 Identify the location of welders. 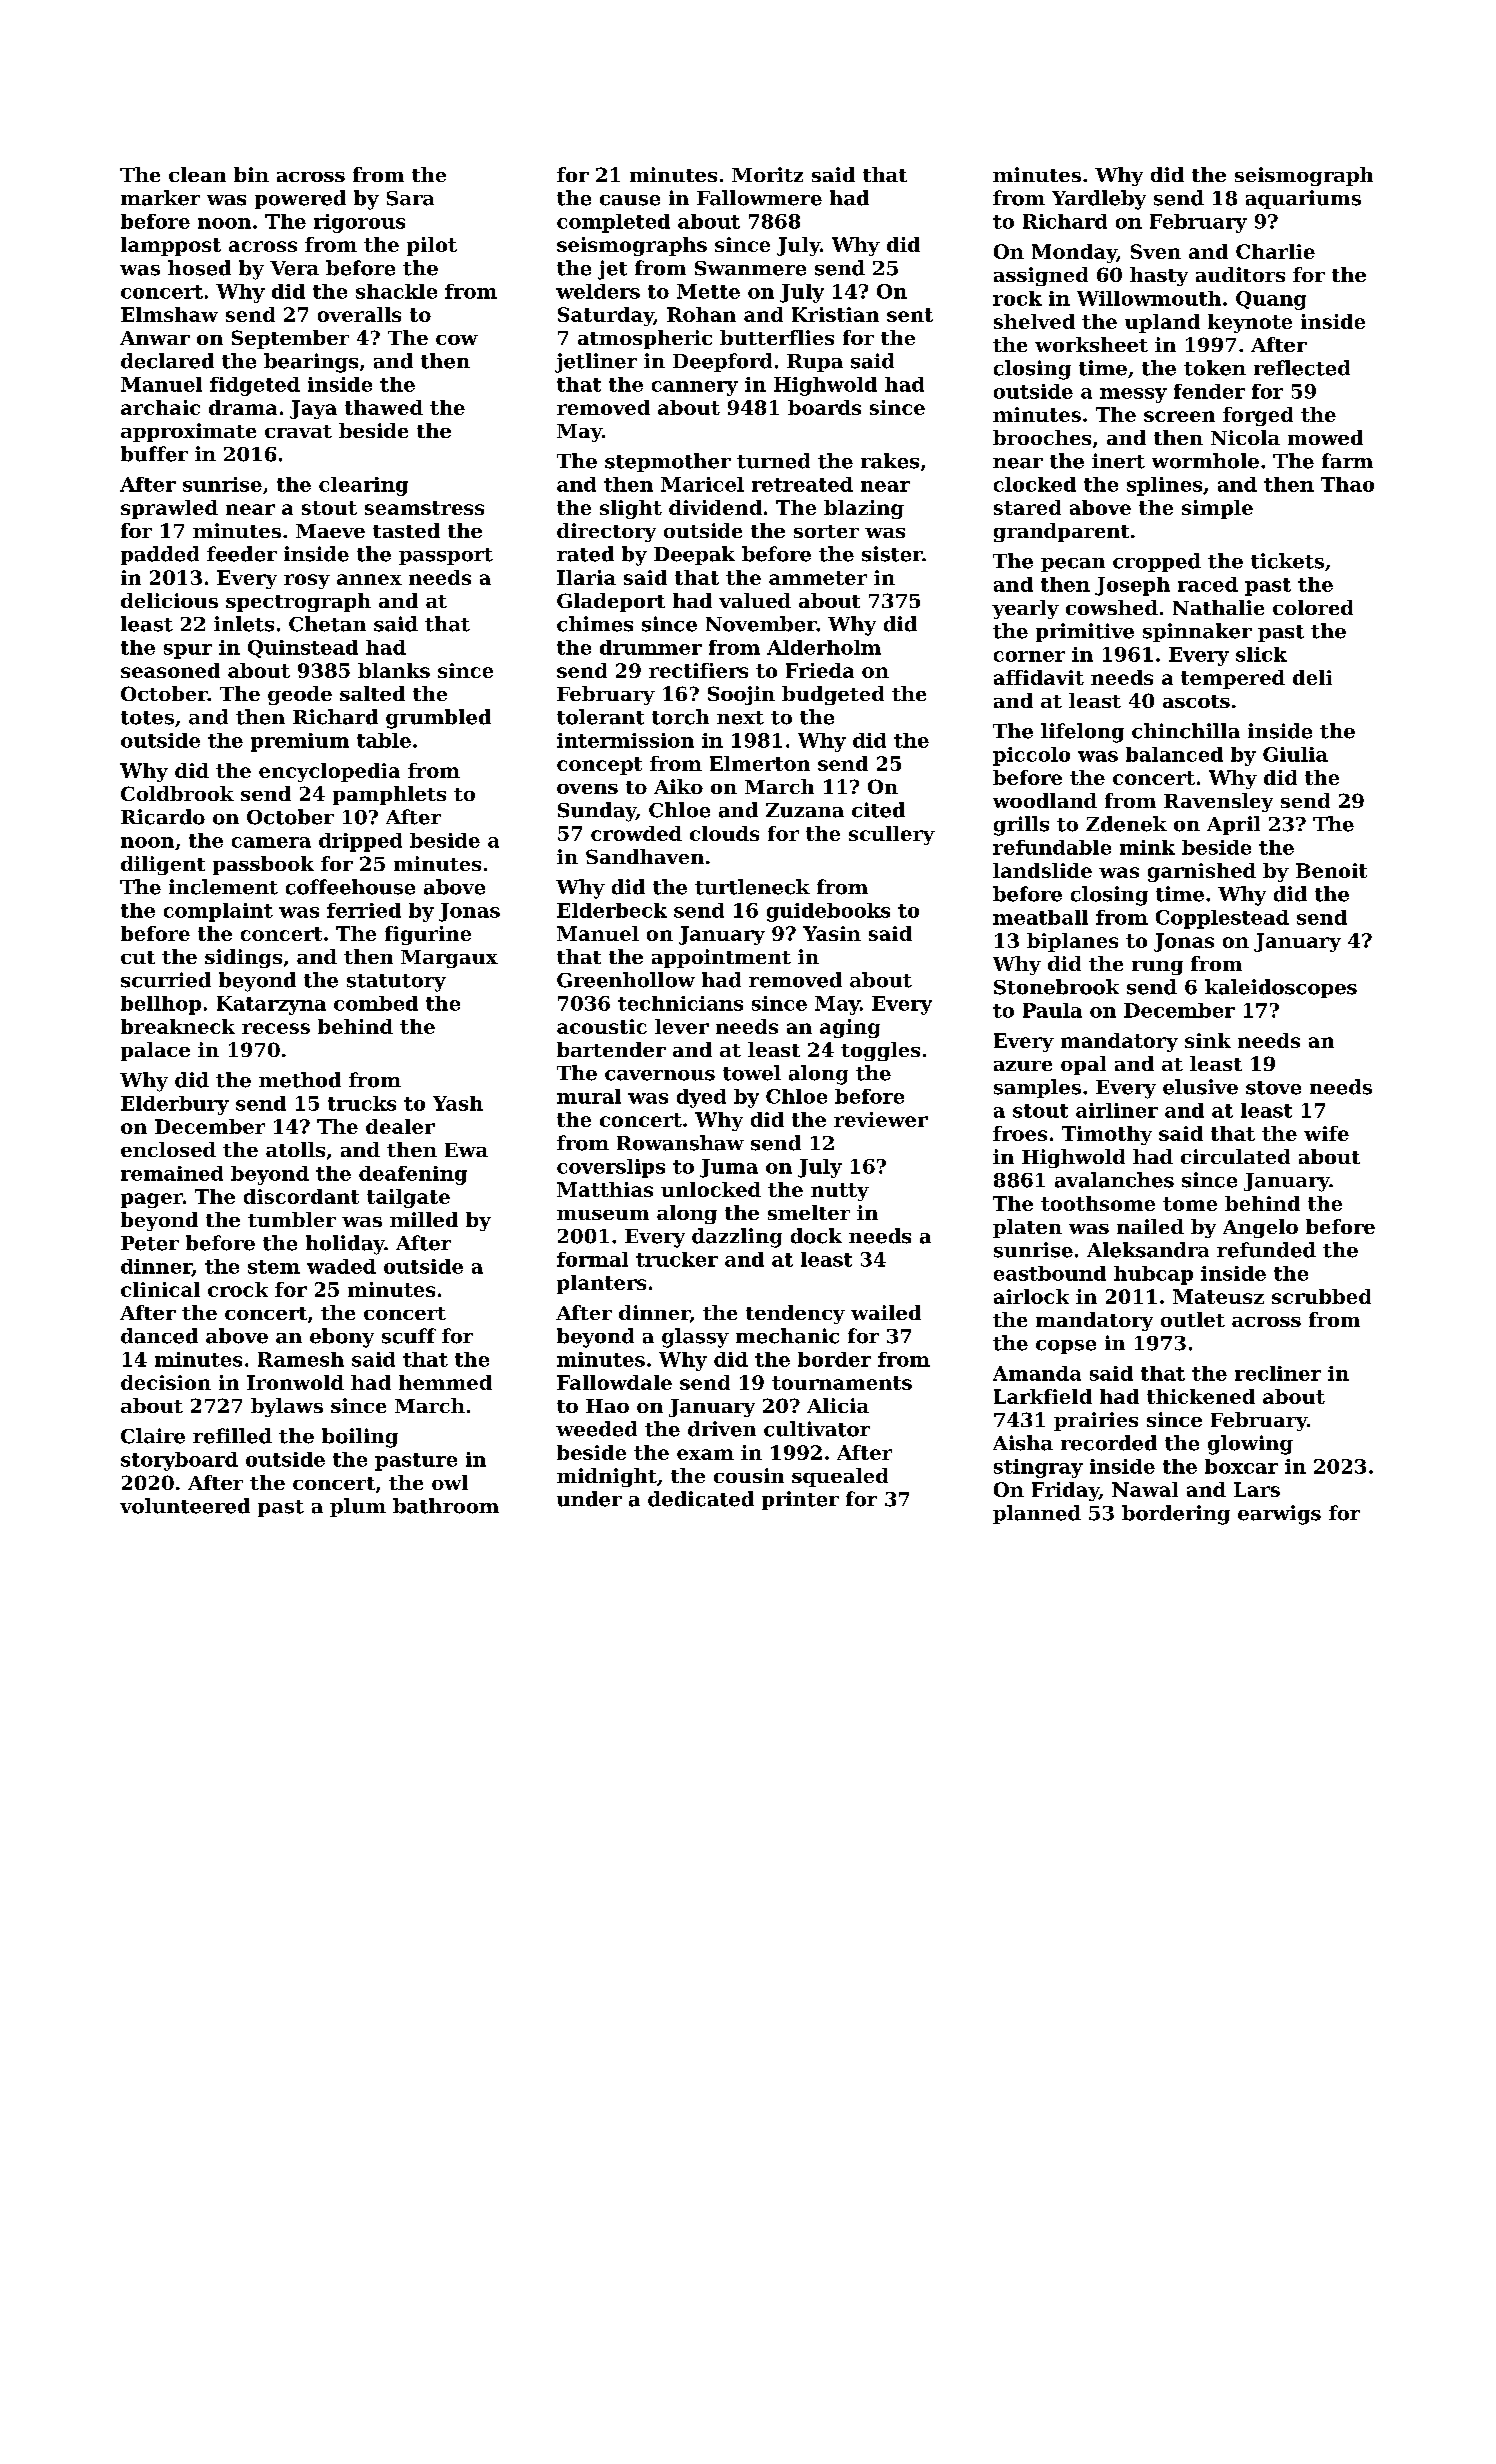
(598, 291).
